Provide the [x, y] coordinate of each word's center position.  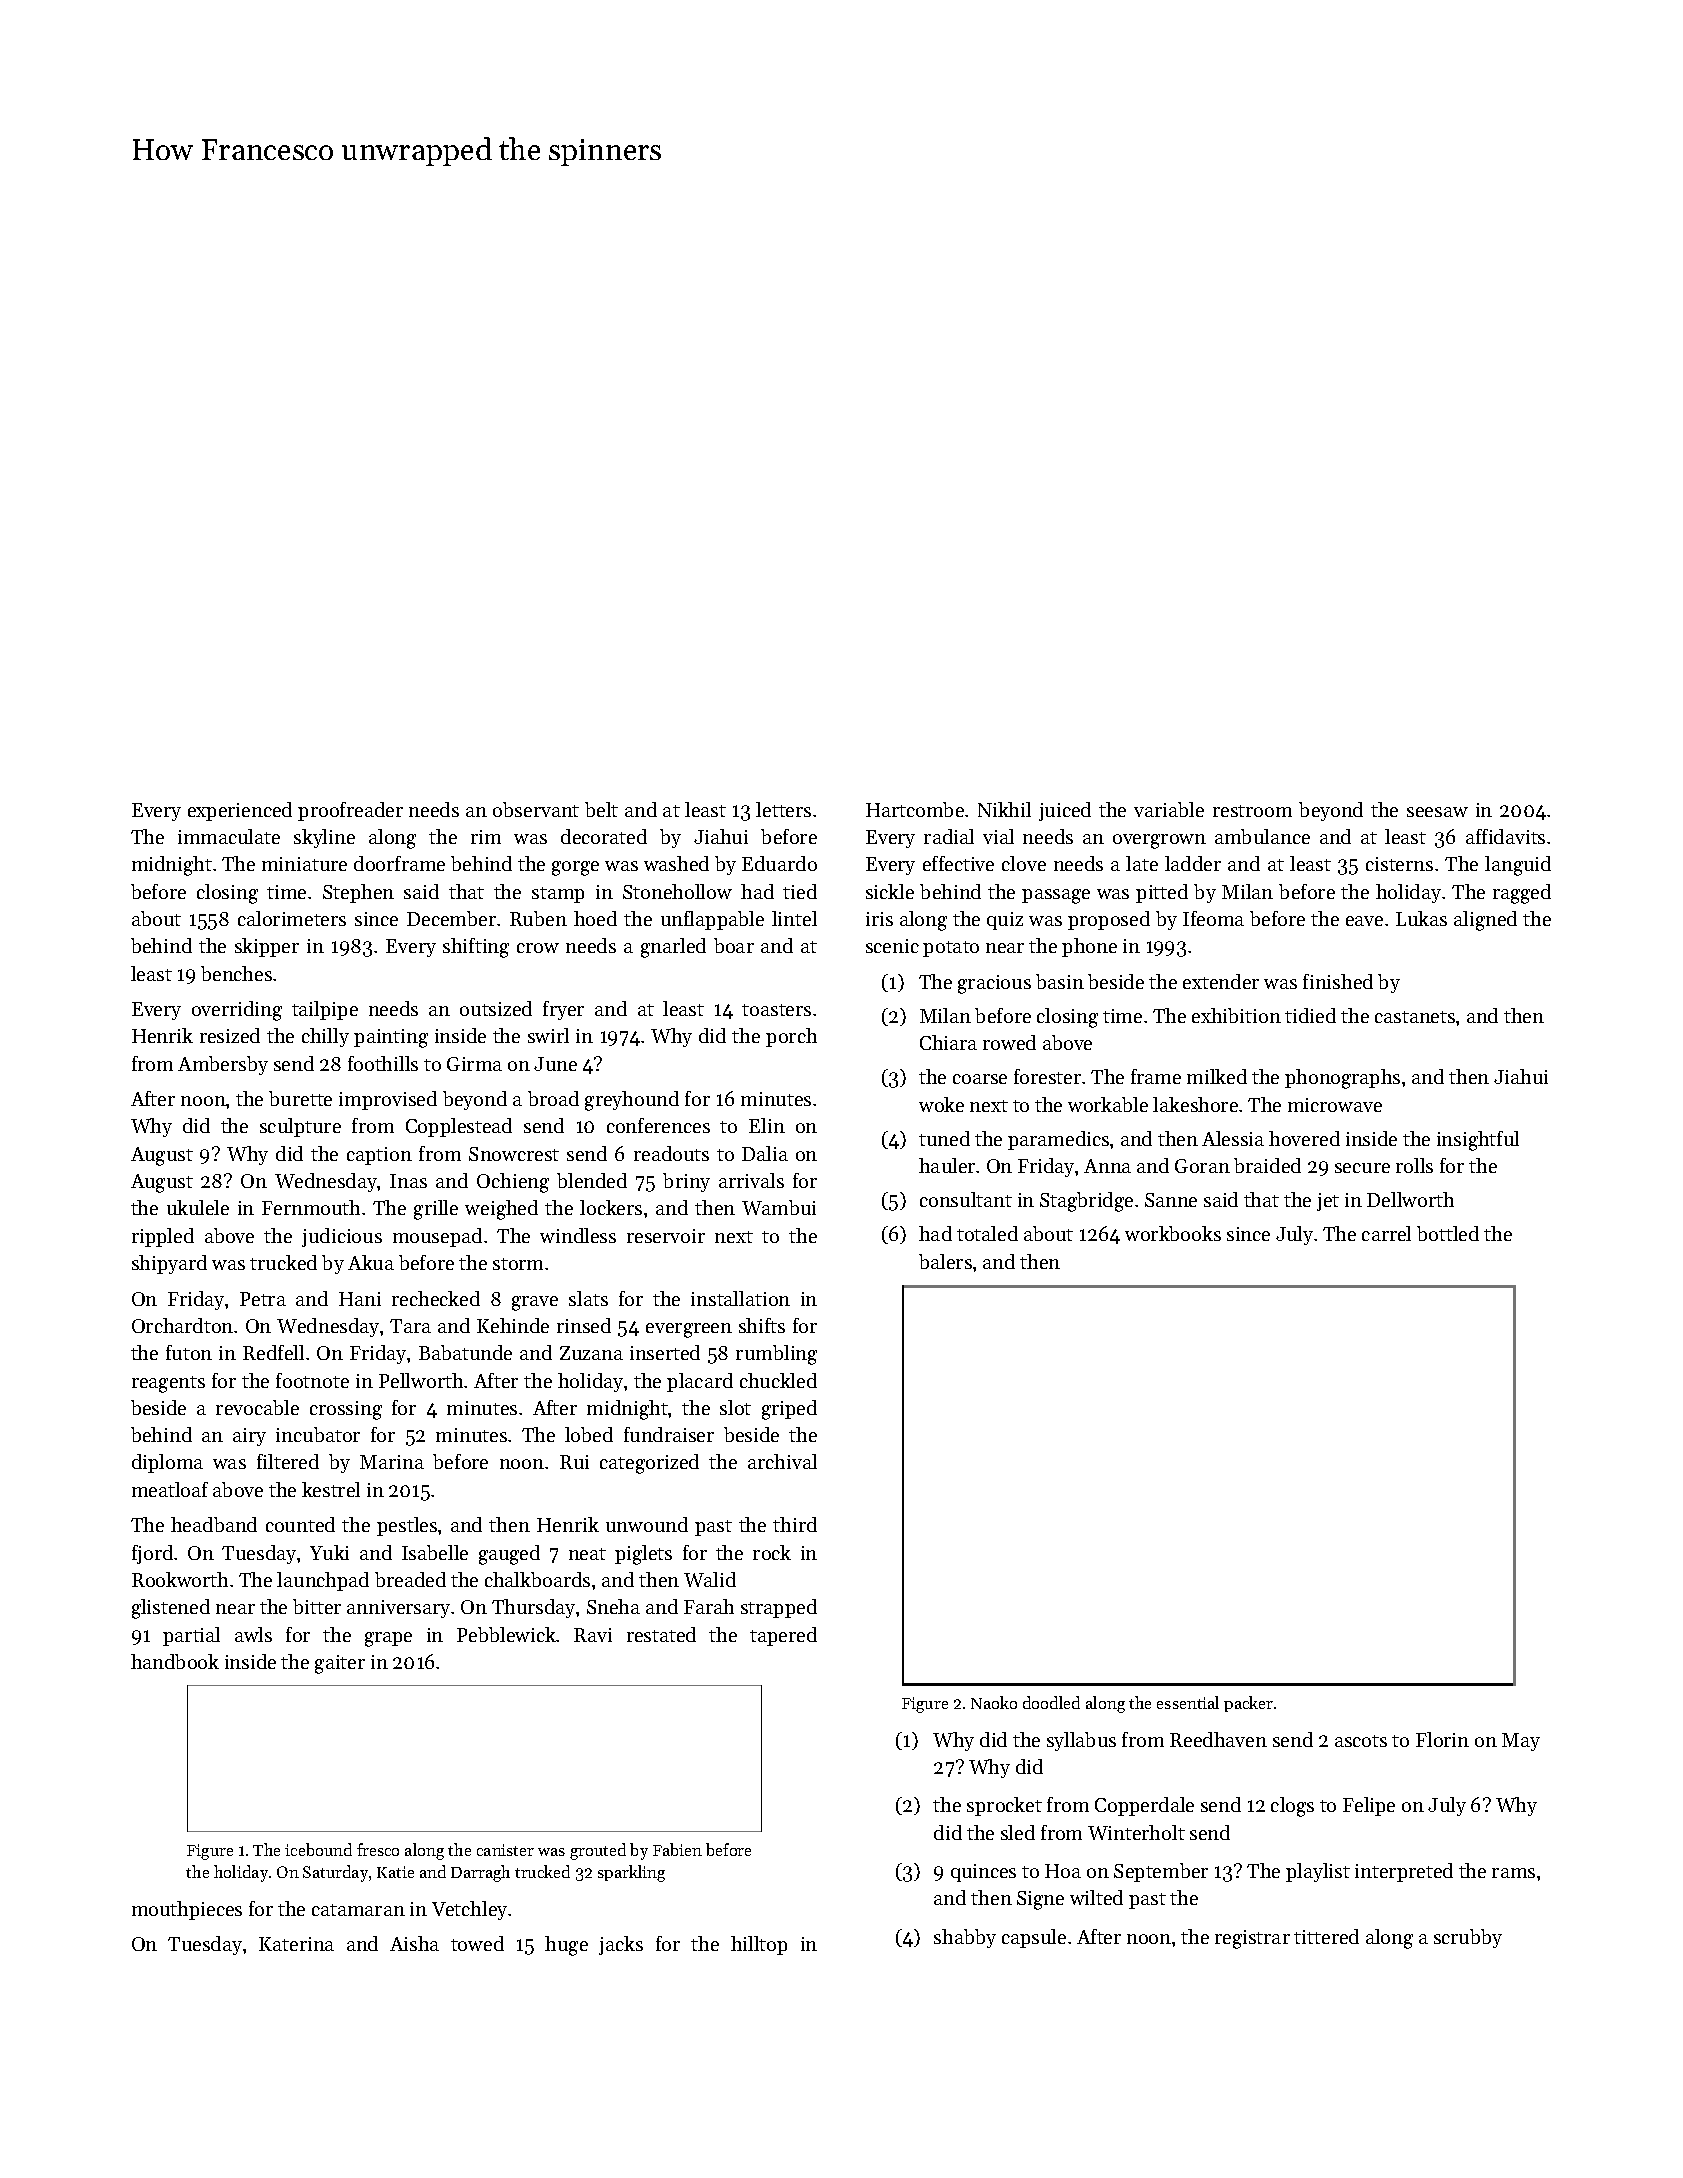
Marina [392, 1462]
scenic [892, 946]
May [1521, 1742]
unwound [647, 1524]
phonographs [1342, 1079]
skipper [267, 947]
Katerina [296, 1944]
